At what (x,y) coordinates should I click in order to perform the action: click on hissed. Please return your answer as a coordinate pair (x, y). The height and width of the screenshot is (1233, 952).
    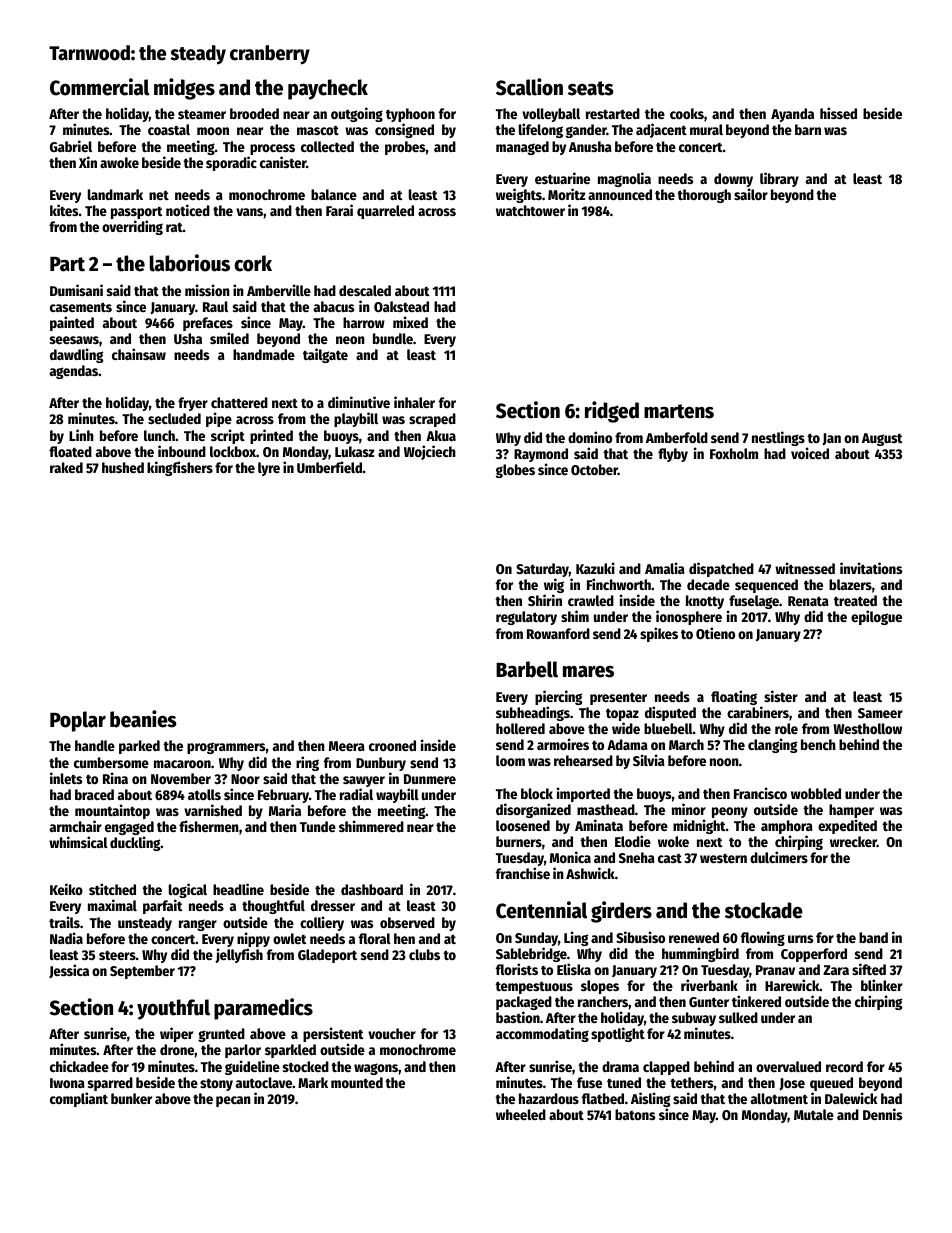
    Looking at the image, I should click on (838, 113).
